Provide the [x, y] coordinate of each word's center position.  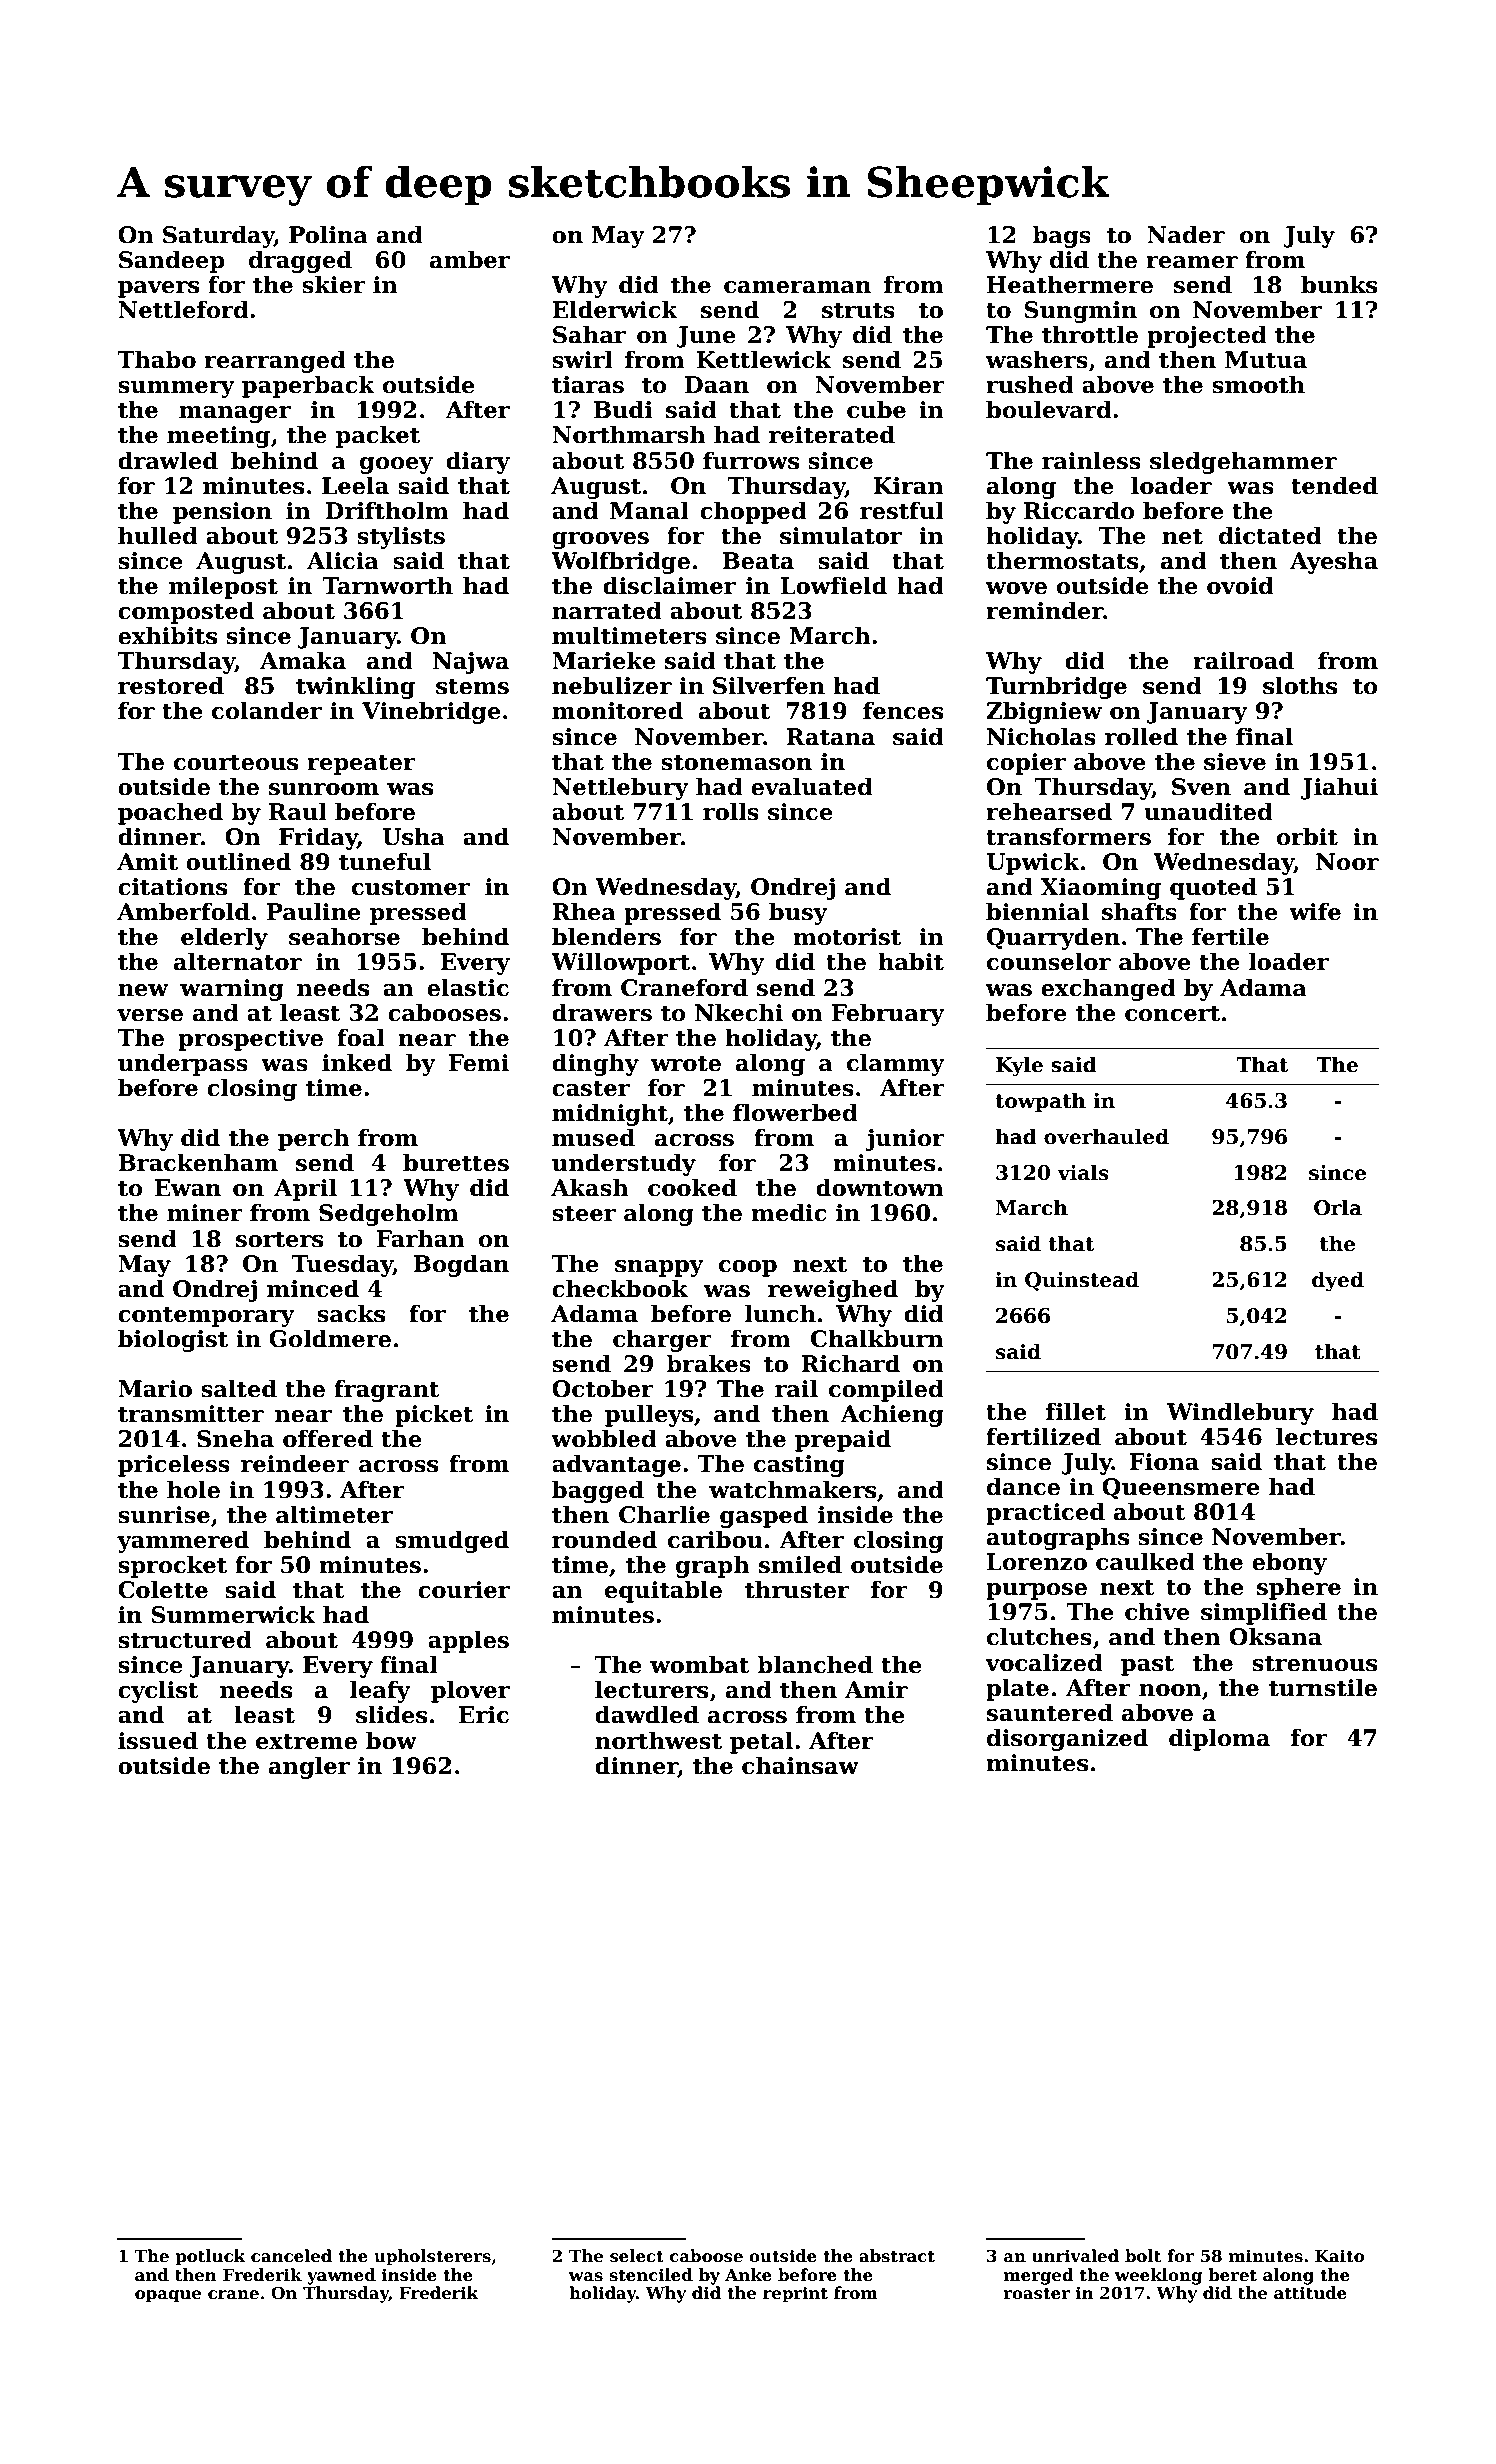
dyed [1338, 1281]
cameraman [797, 287]
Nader [1186, 234]
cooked [692, 1187]
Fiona [1164, 1462]
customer [411, 888]
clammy [896, 1064]
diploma [1219, 1739]
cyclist [158, 1691]
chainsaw [800, 1765]
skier [333, 284]
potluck [211, 2257]
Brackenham [198, 1162]
